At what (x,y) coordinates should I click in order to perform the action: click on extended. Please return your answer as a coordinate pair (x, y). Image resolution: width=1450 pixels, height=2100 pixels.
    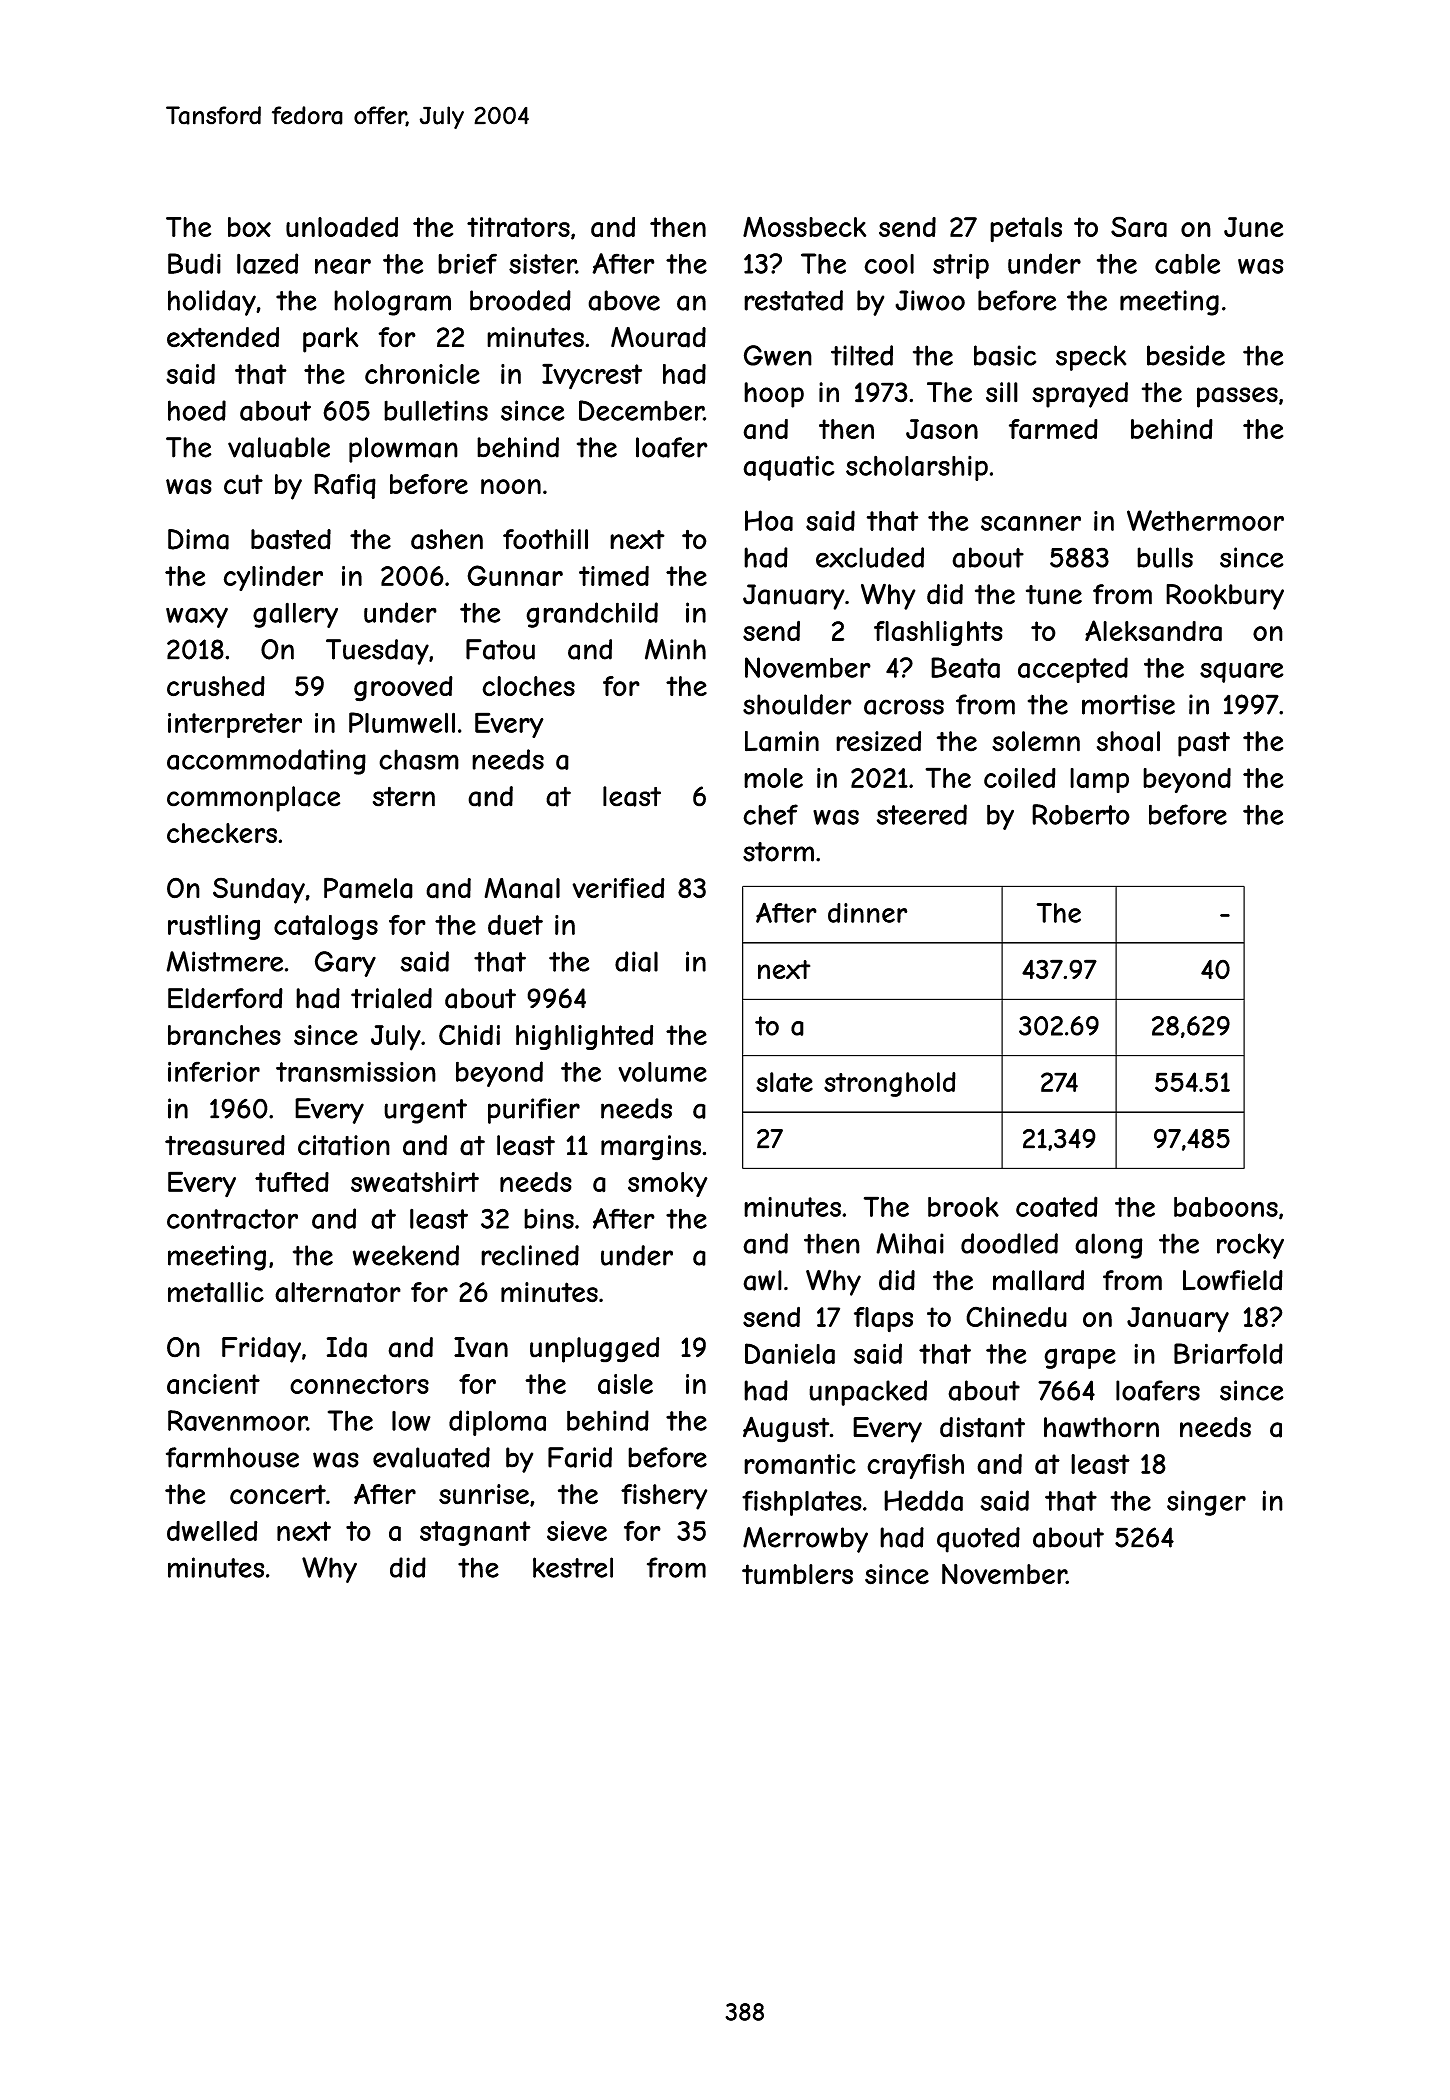
    Looking at the image, I should click on (223, 337).
